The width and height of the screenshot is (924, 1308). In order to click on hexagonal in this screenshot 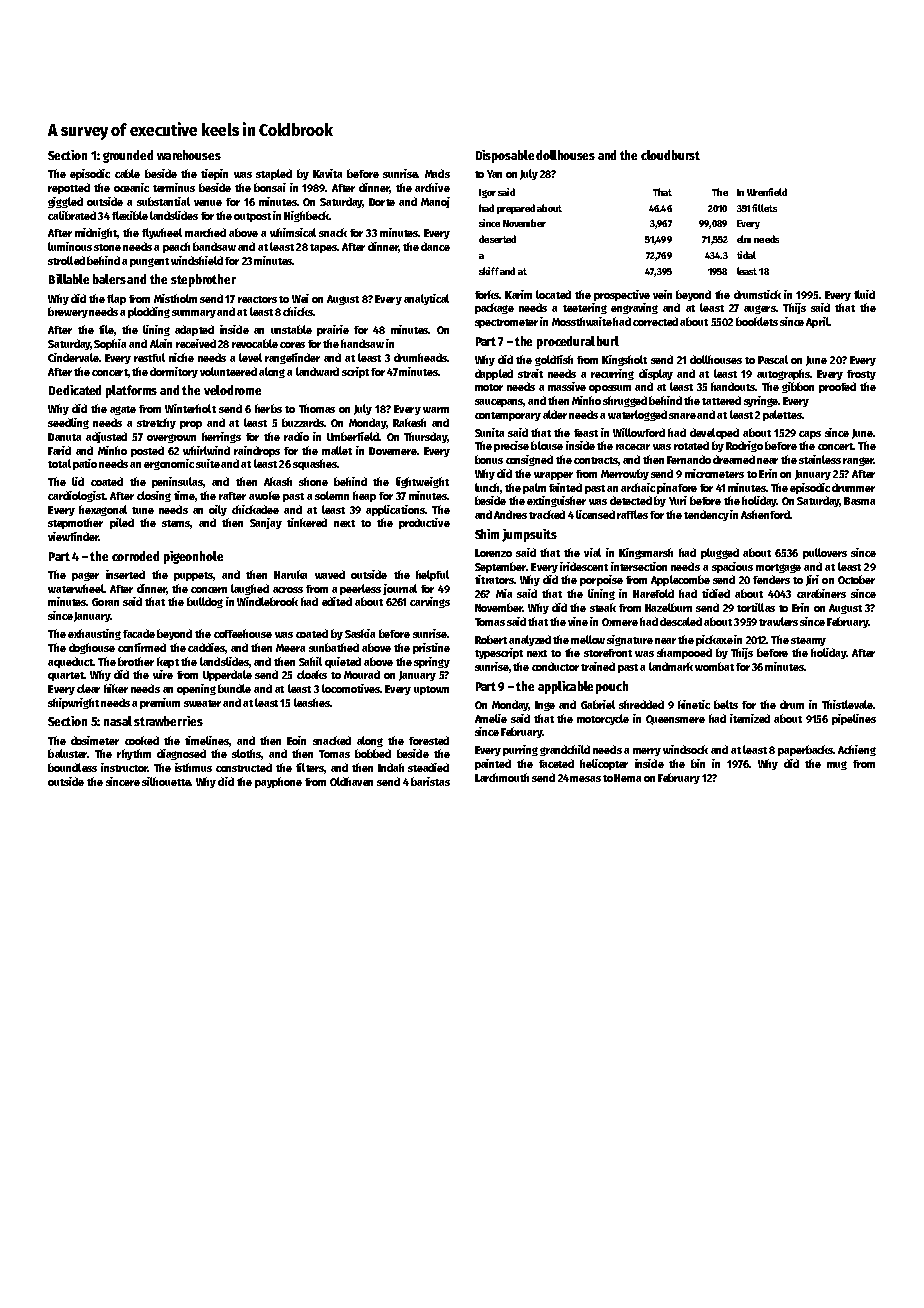, I will do `click(103, 510)`.
